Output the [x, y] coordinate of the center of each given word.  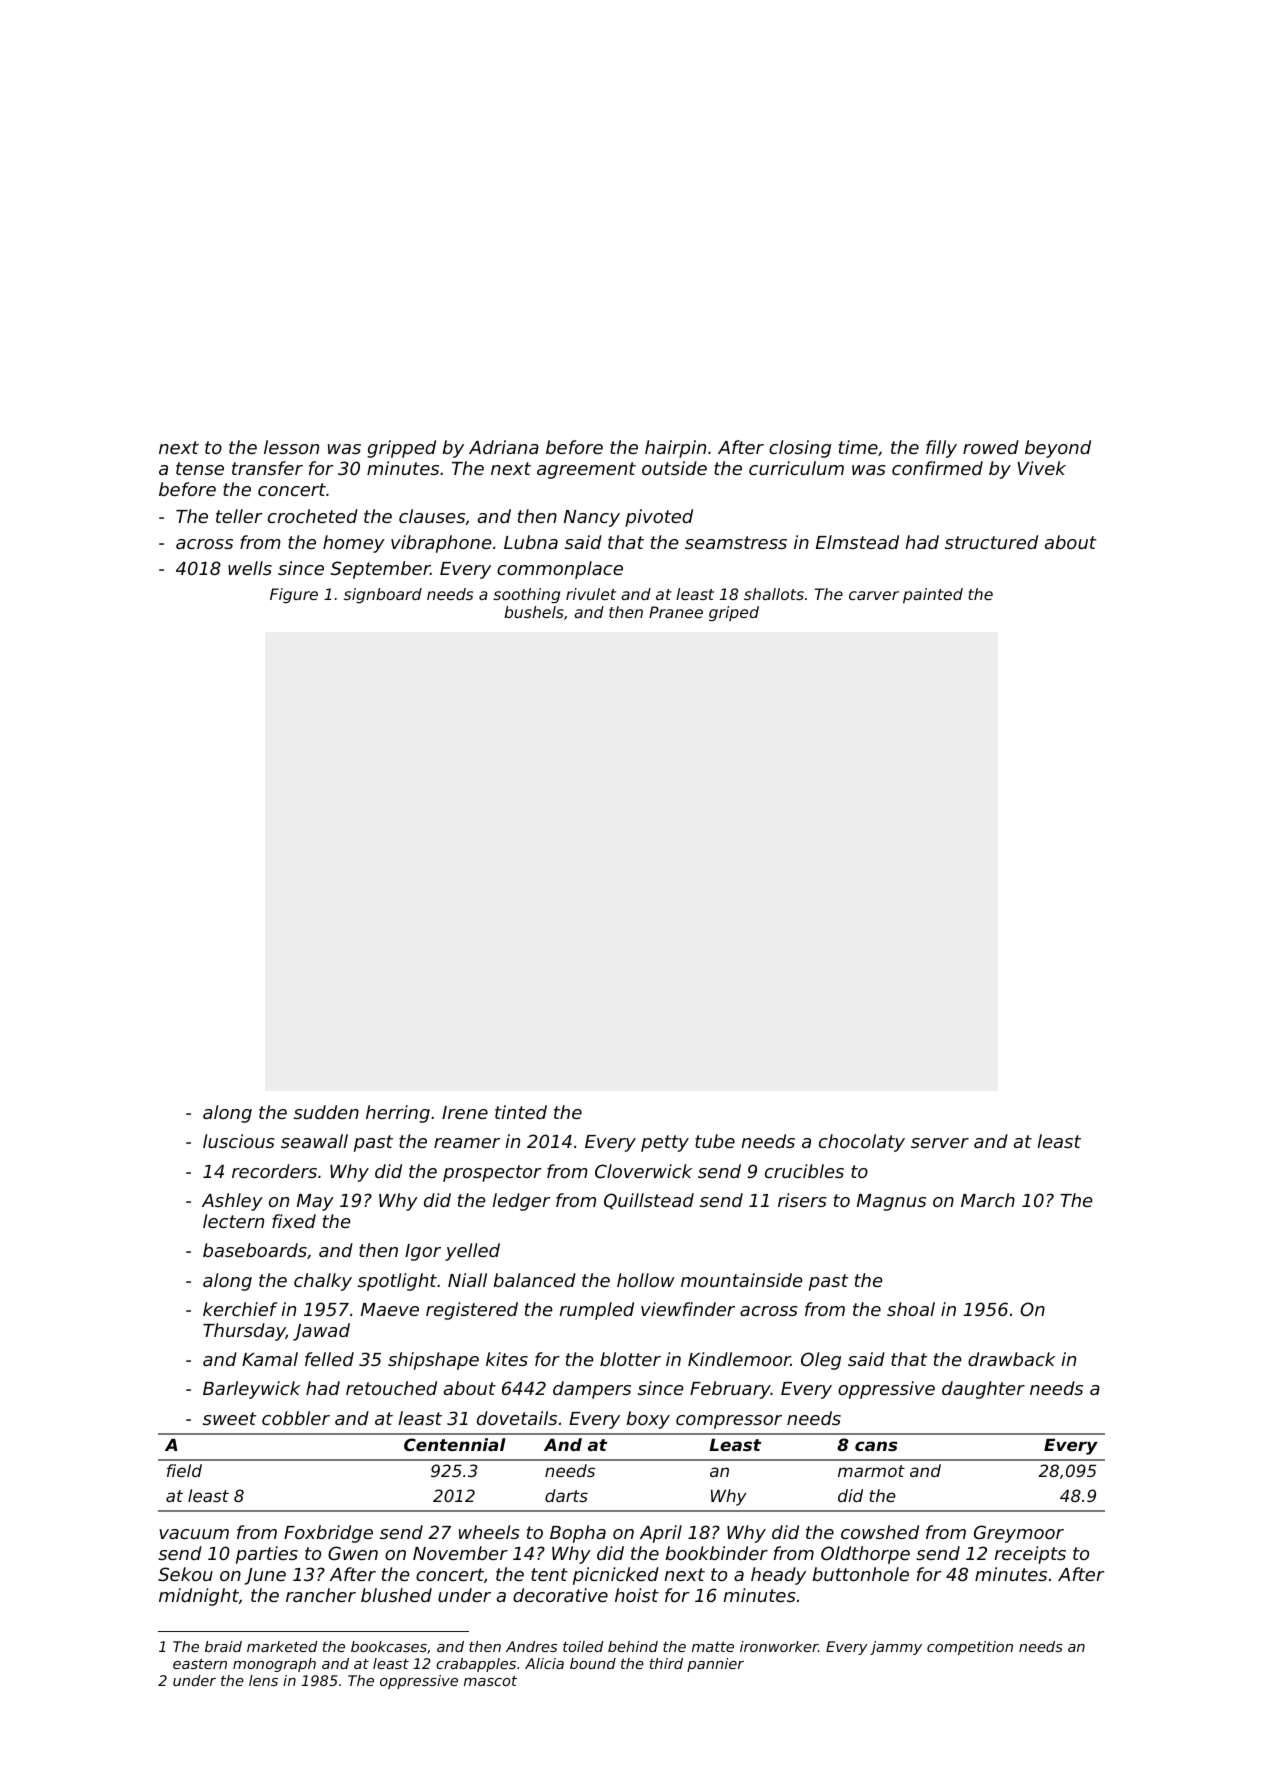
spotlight [397, 1282]
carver [874, 595]
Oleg [821, 1361]
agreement [586, 470]
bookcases [389, 1646]
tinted [521, 1112]
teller [239, 516]
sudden [326, 1112]
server [940, 1143]
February [730, 1390]
